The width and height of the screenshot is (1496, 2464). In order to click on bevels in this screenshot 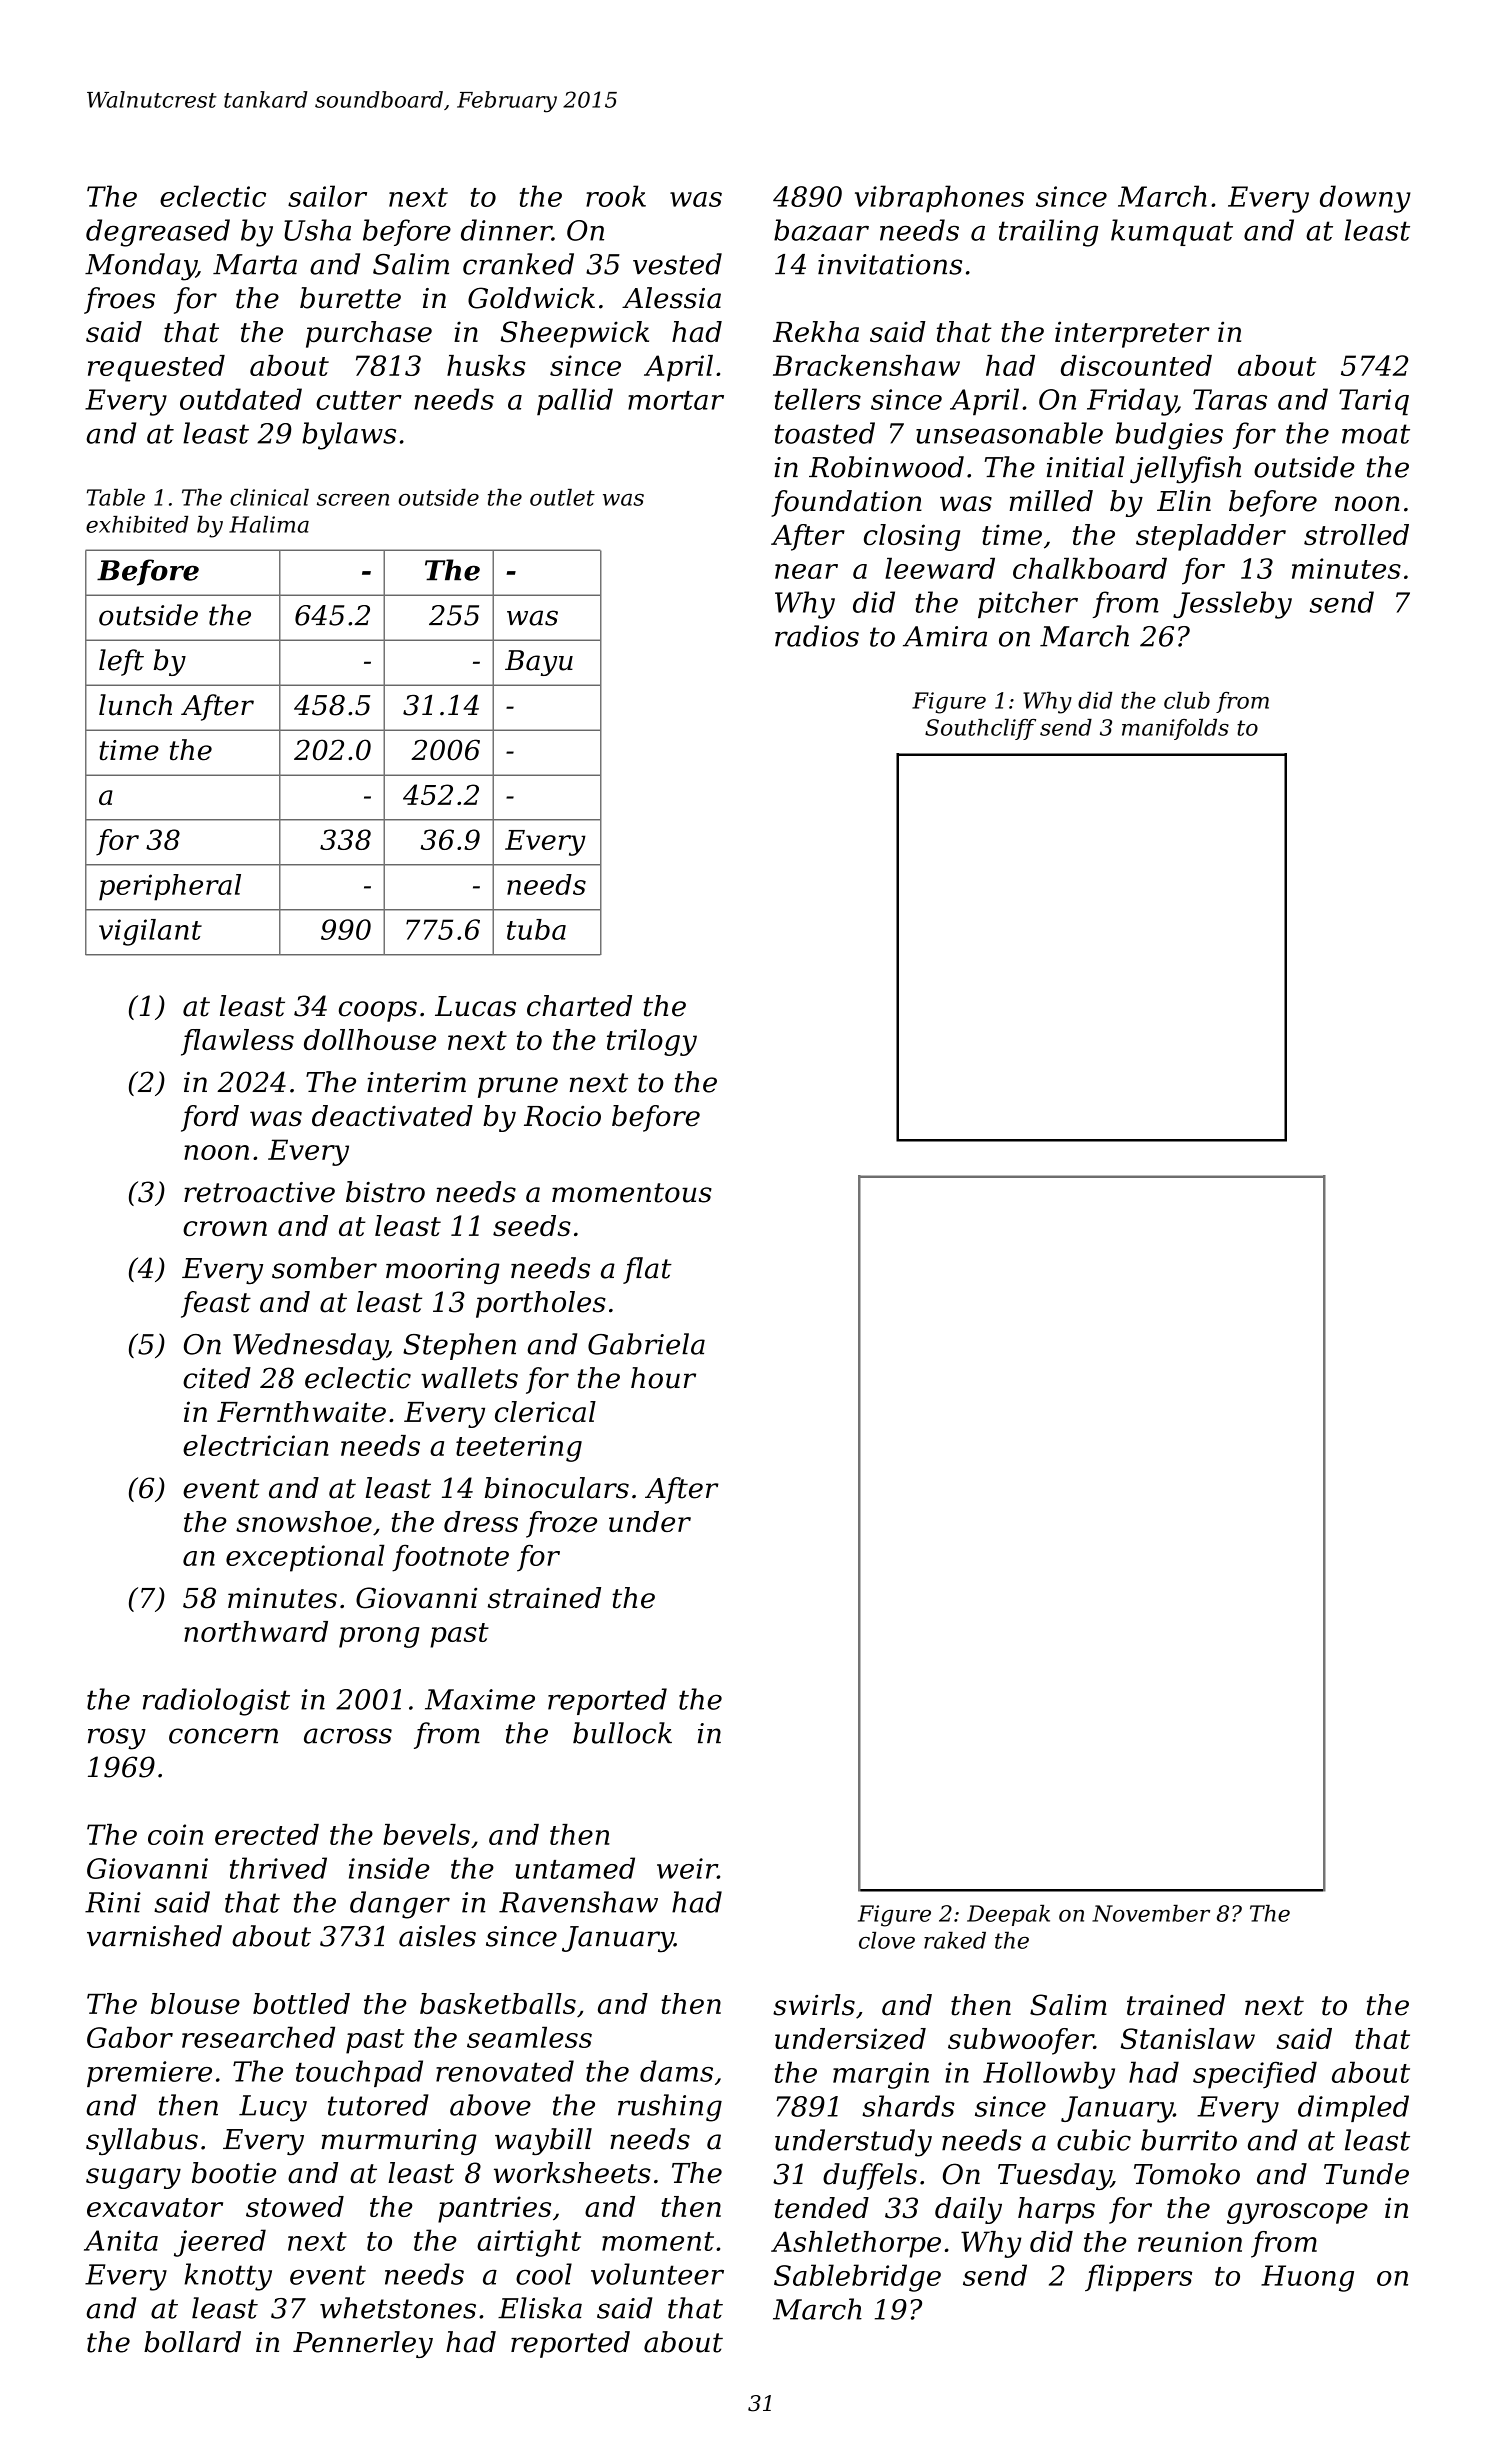, I will do `click(426, 1834)`.
